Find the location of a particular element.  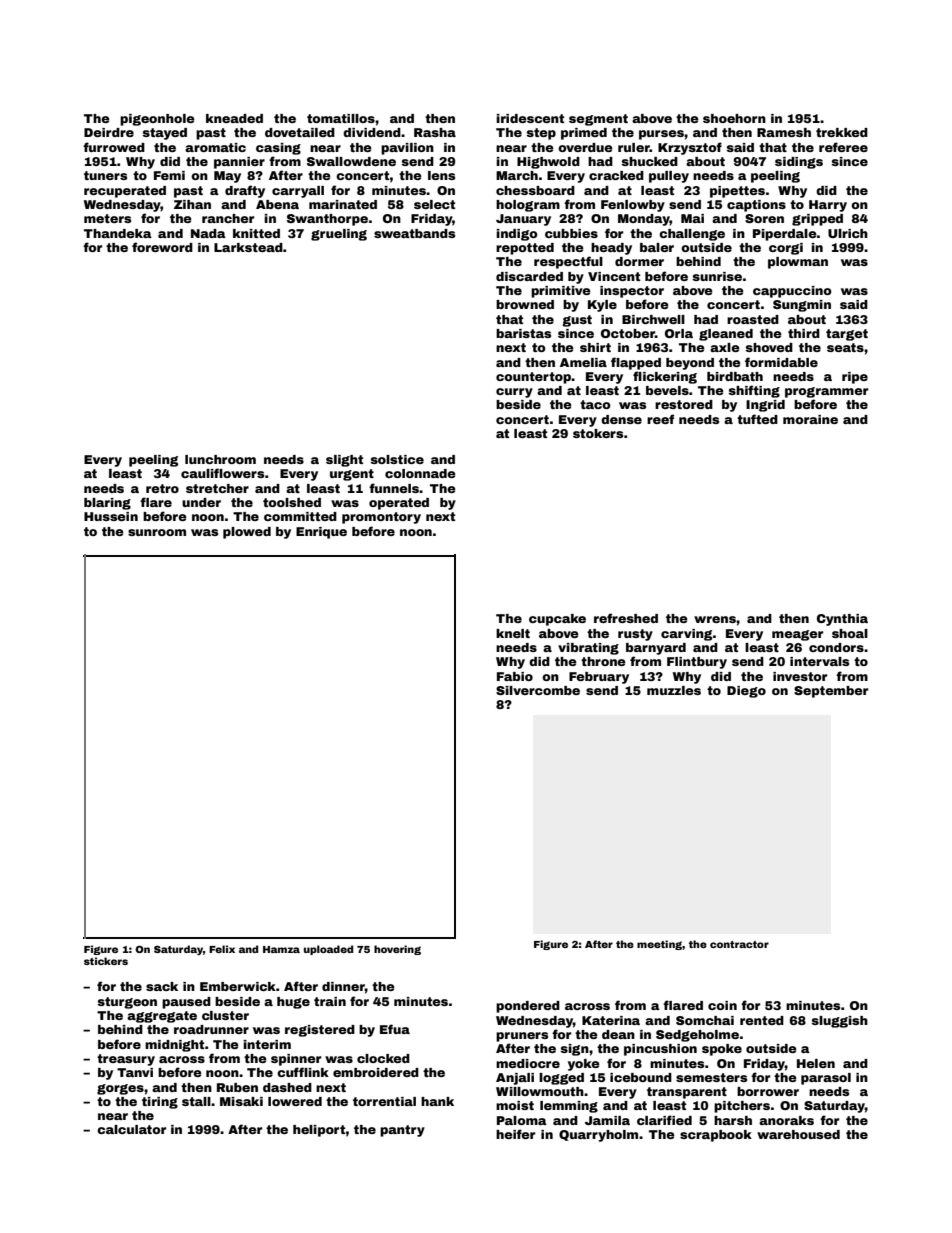

pondered is located at coordinates (528, 1007).
